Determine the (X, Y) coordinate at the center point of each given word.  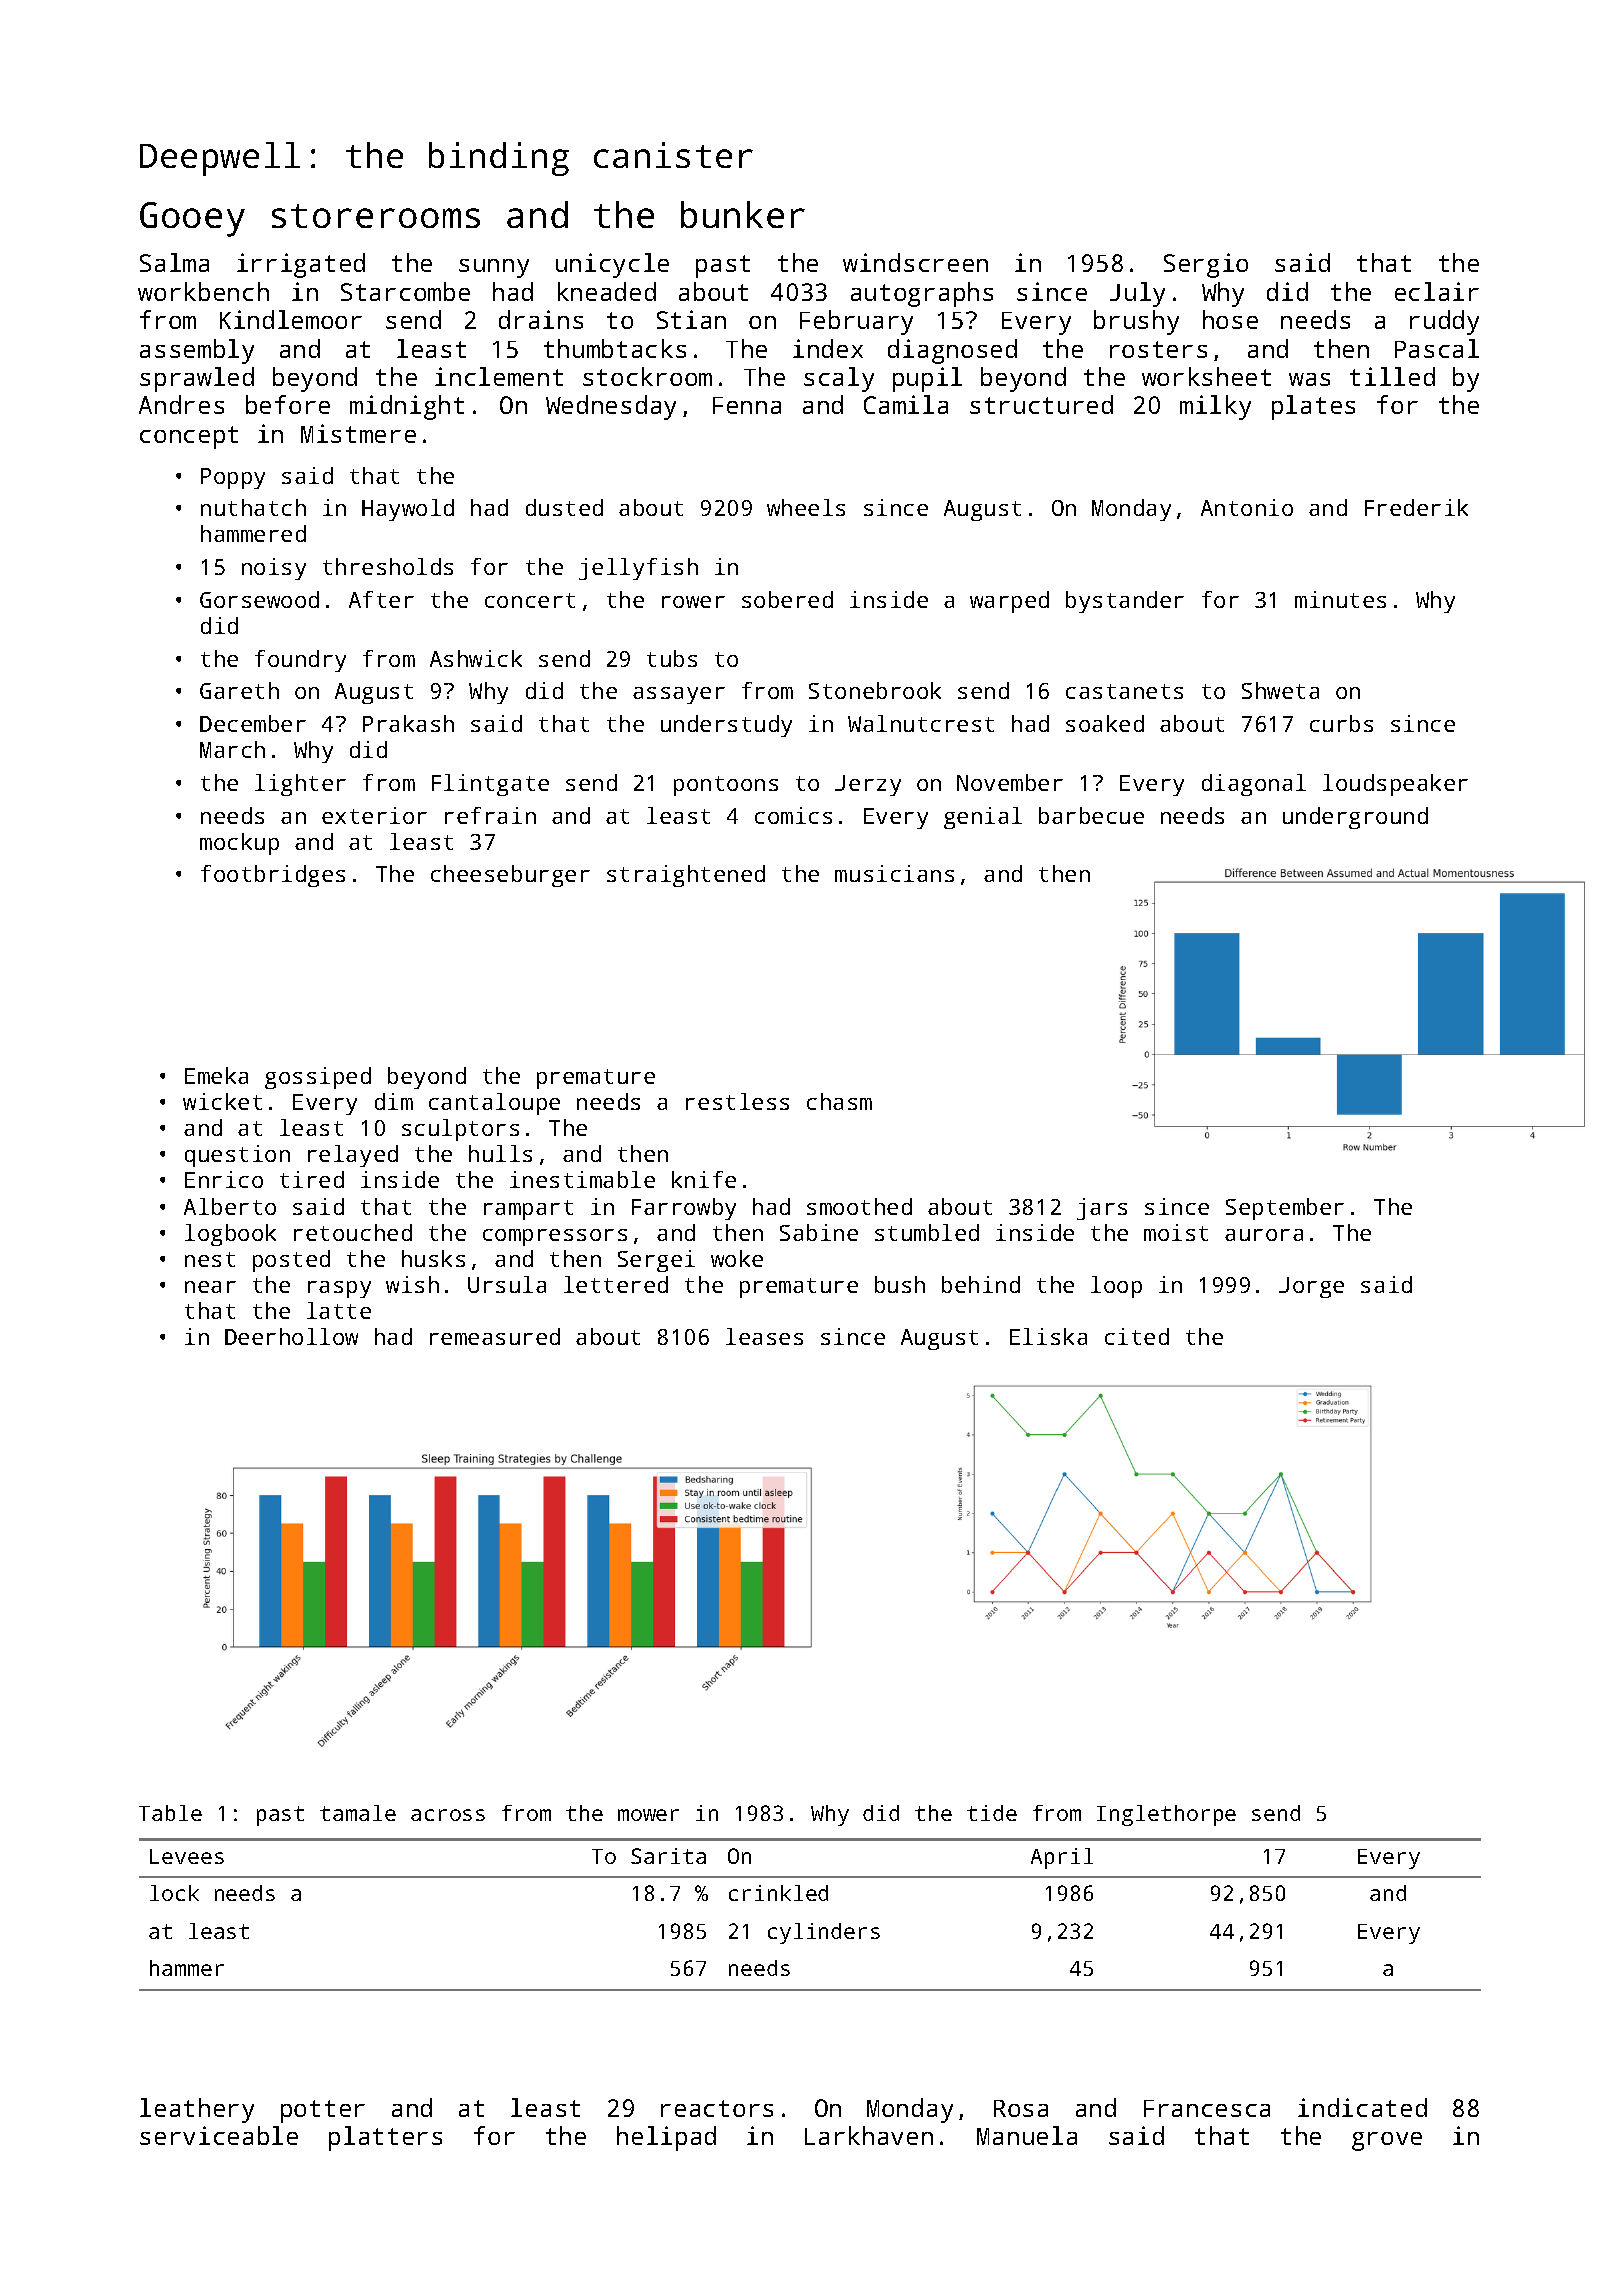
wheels (806, 507)
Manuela (1027, 2135)
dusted (564, 507)
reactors (717, 2108)
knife (704, 1179)
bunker (743, 214)
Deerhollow (291, 1336)
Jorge (1311, 1287)
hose (1230, 319)
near (210, 1287)
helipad (666, 2138)
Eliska (1048, 1336)
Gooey (192, 219)
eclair (1437, 291)
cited (1137, 1336)
